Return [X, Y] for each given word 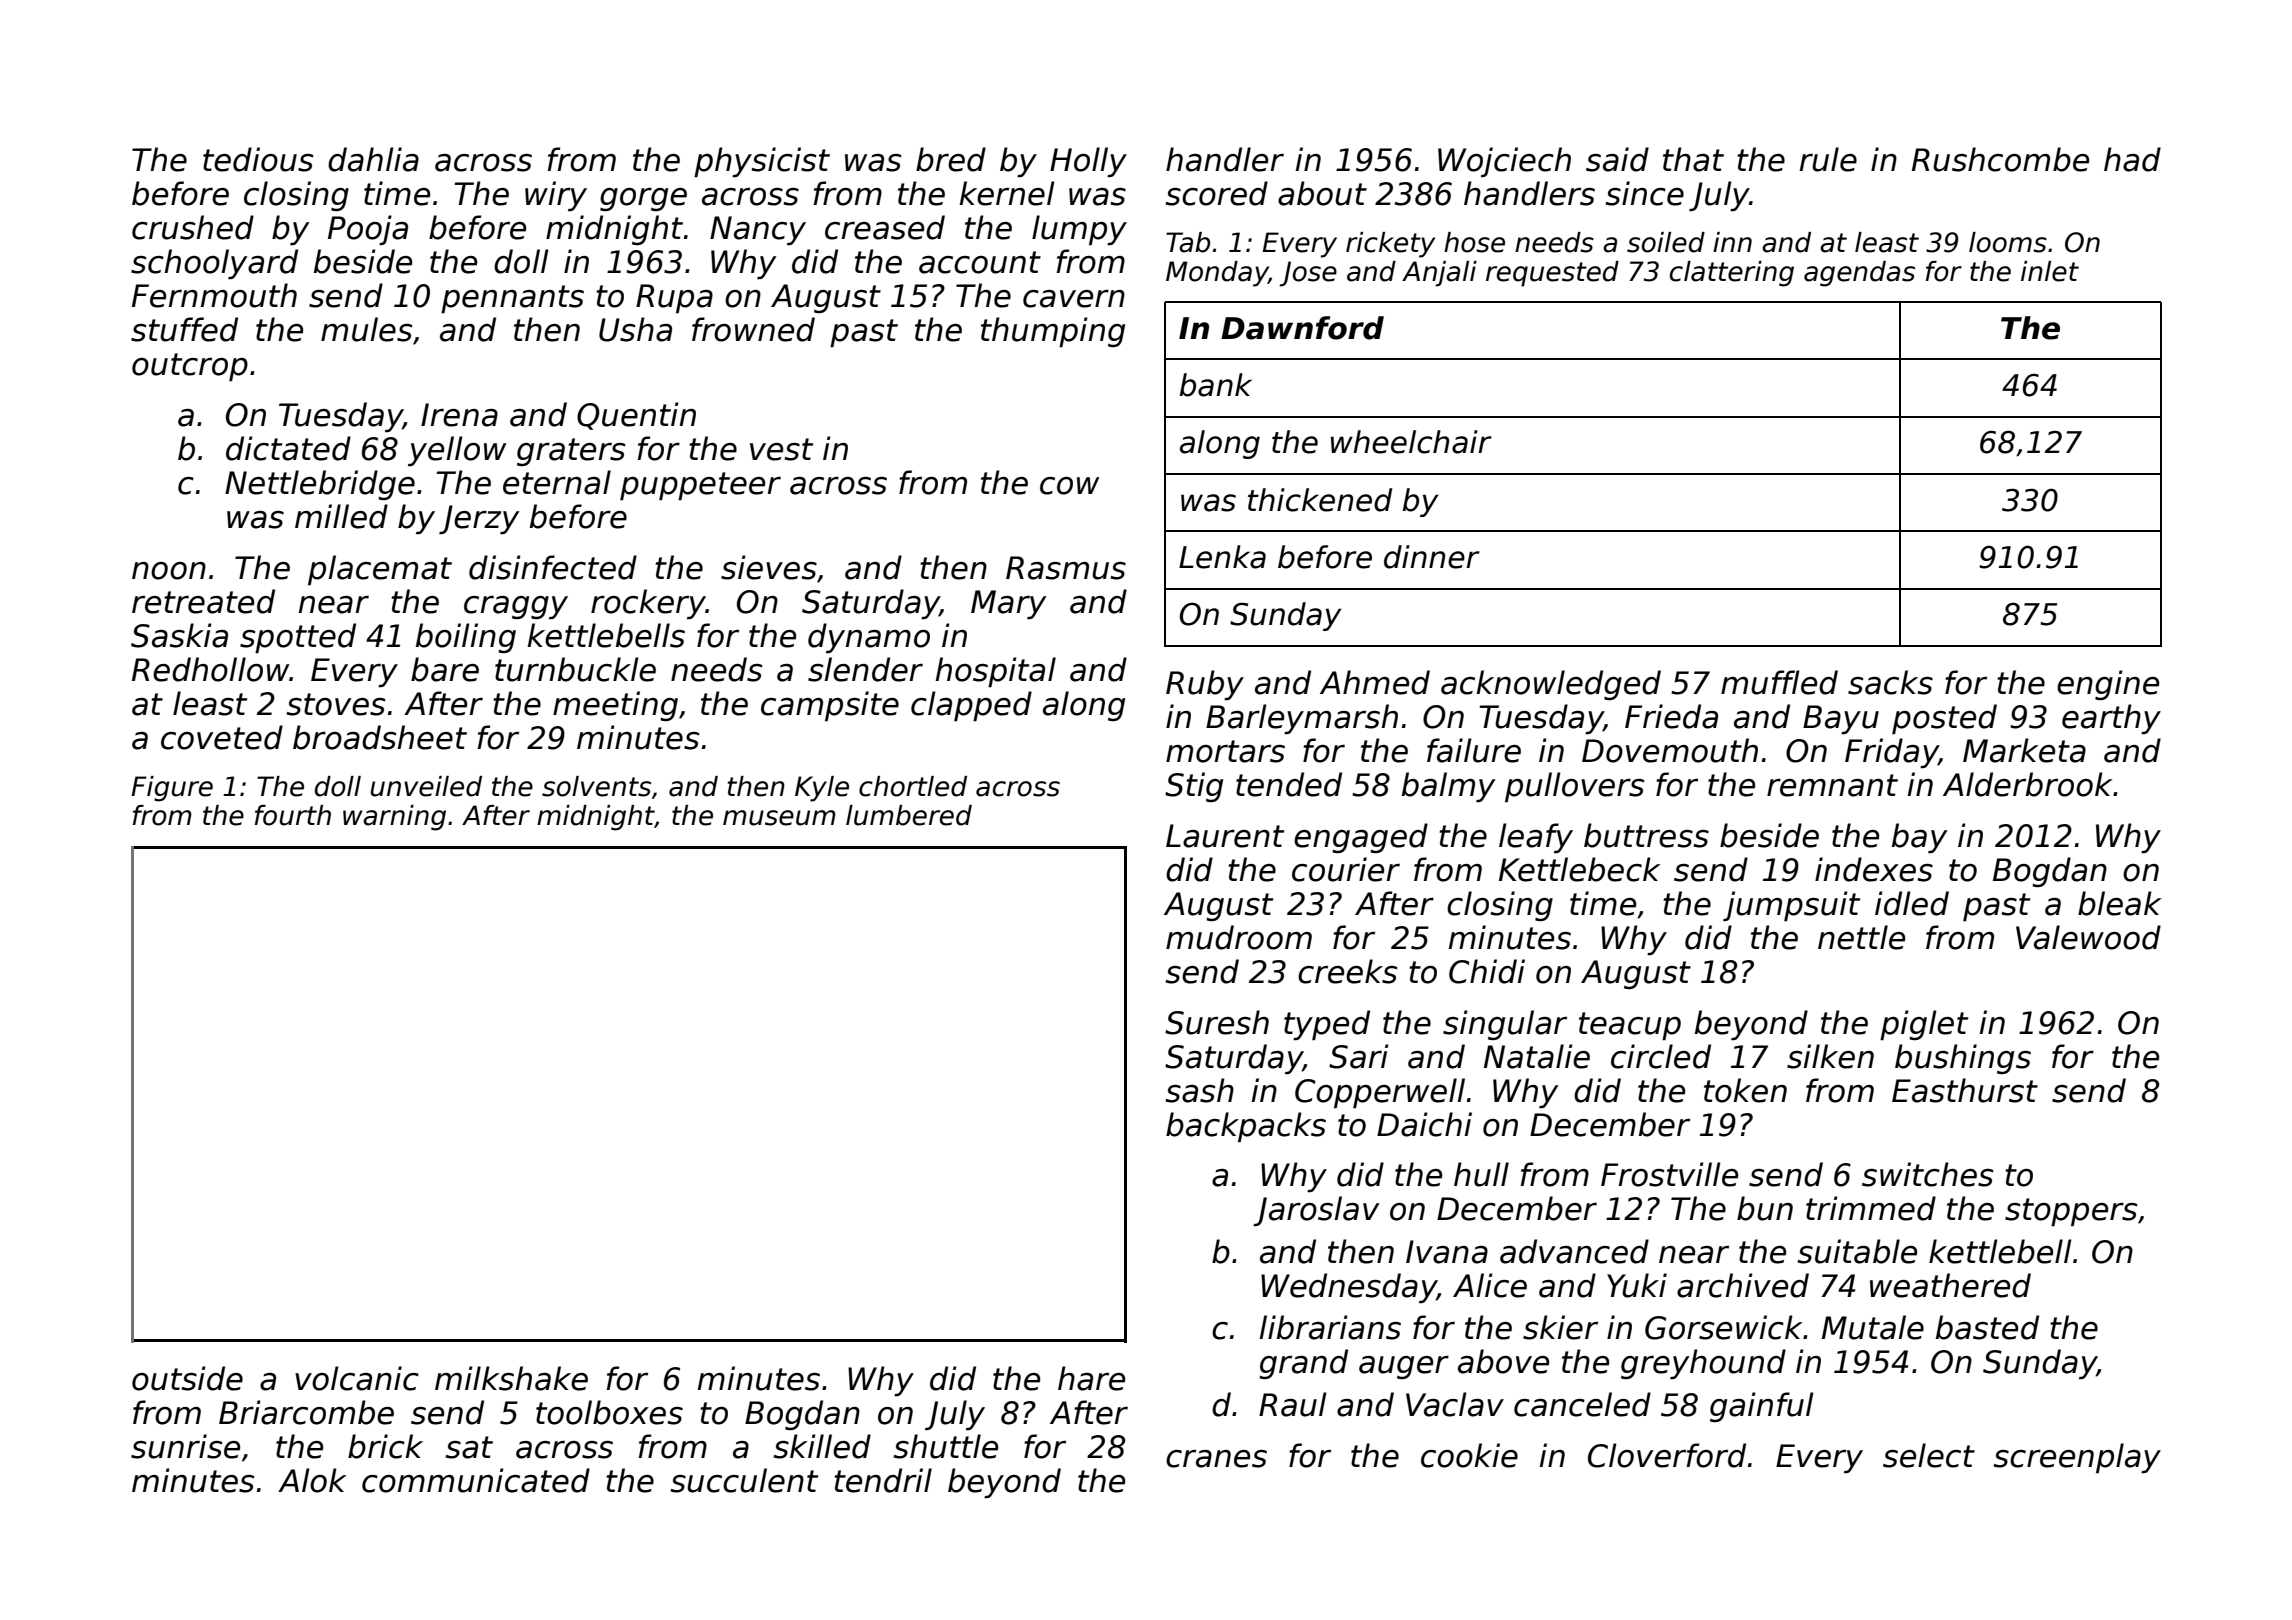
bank [1215, 385]
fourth [293, 815]
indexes [1874, 869]
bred [951, 159]
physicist [762, 162]
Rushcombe [2000, 159]
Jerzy [479, 519]
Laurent [1225, 836]
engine [2108, 685]
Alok [312, 1480]
